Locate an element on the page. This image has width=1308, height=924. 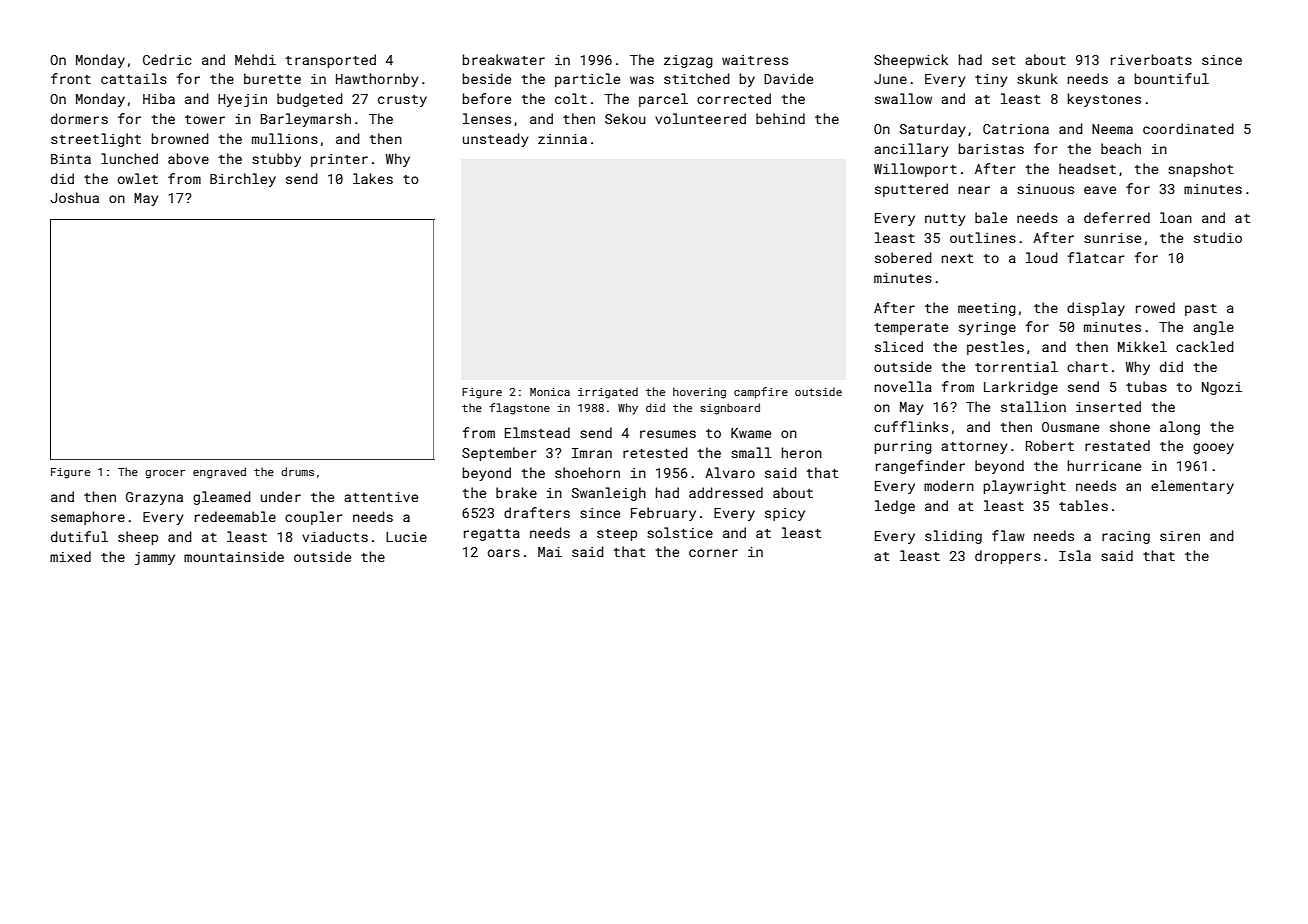
Mehdi is located at coordinates (255, 59).
